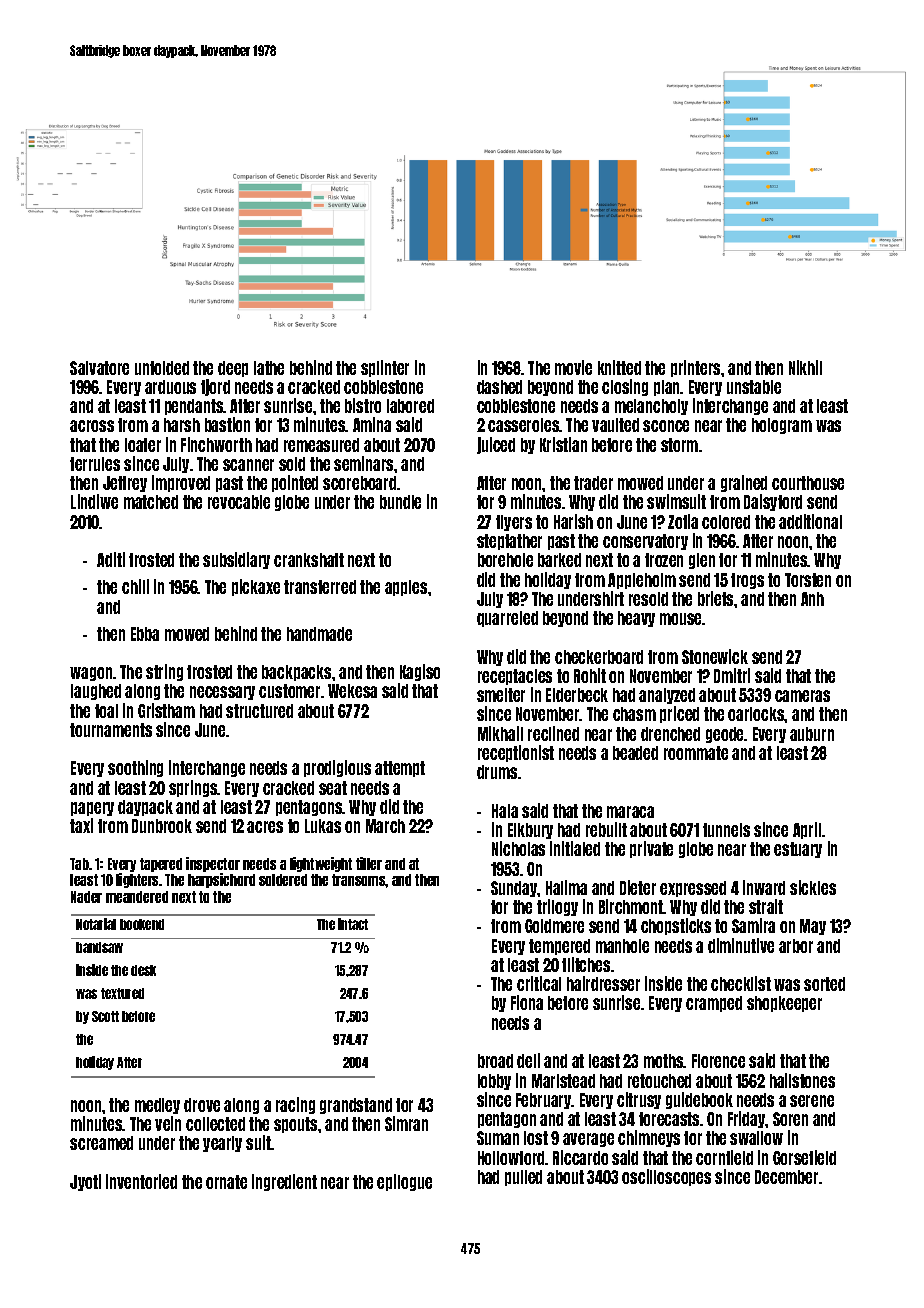 The image size is (924, 1308). What do you see at coordinates (256, 587) in the screenshot?
I see `pickaxe` at bounding box center [256, 587].
